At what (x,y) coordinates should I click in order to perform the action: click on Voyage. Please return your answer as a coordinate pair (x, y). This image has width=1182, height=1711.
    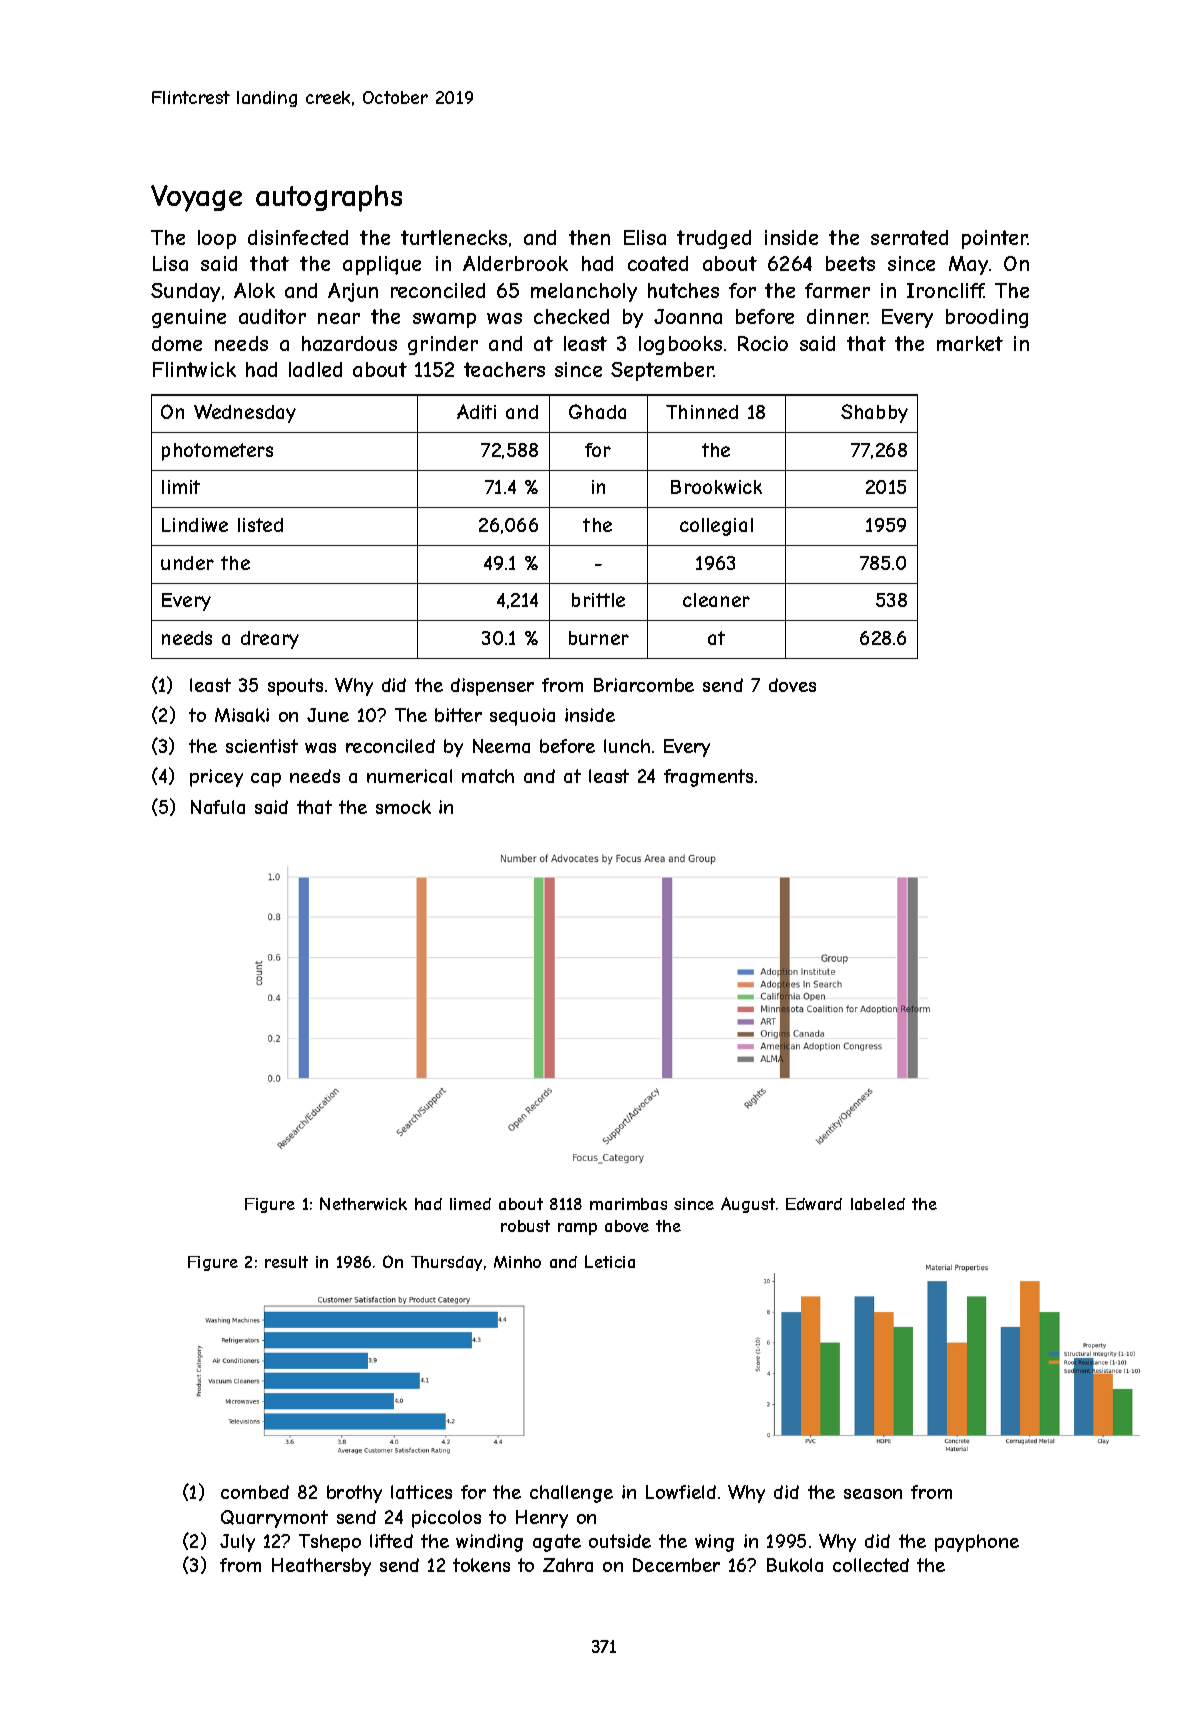
    Looking at the image, I should click on (196, 198).
